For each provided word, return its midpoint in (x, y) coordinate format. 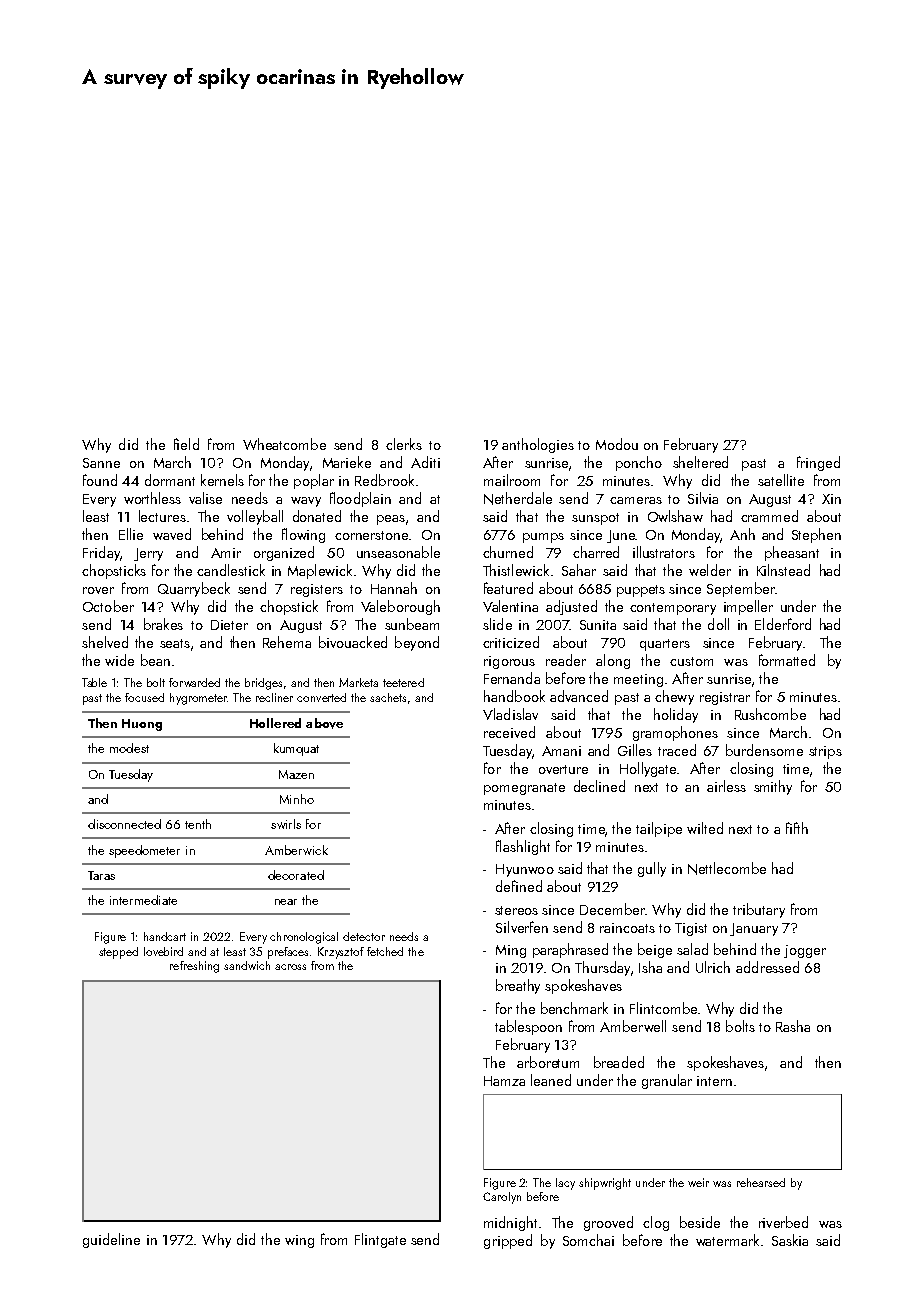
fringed (818, 463)
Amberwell (633, 1026)
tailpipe (659, 829)
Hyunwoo (525, 870)
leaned (551, 1080)
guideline (111, 1240)
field (186, 444)
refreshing (194, 967)
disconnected (124, 824)
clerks (404, 444)
